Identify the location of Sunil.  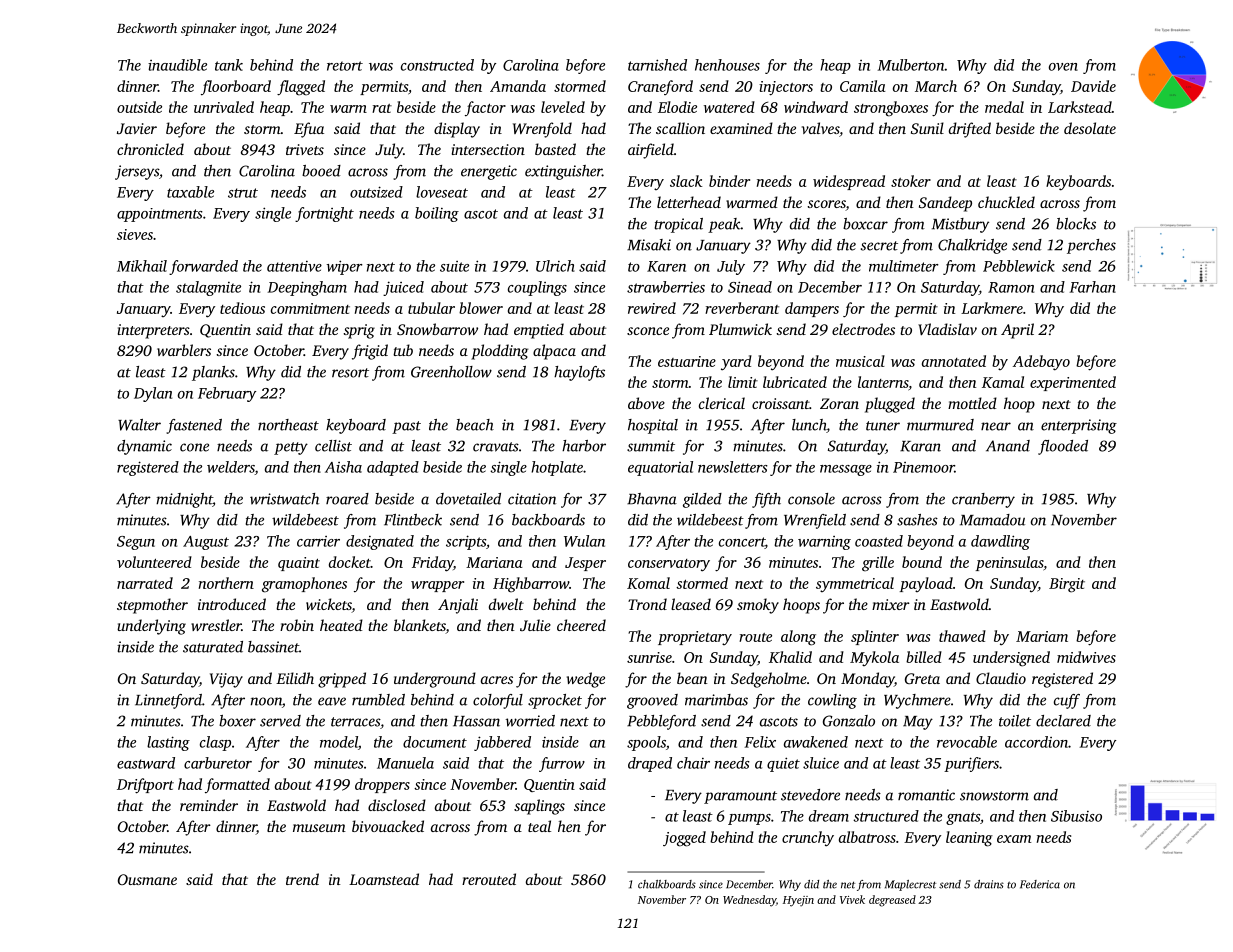
(927, 128).
